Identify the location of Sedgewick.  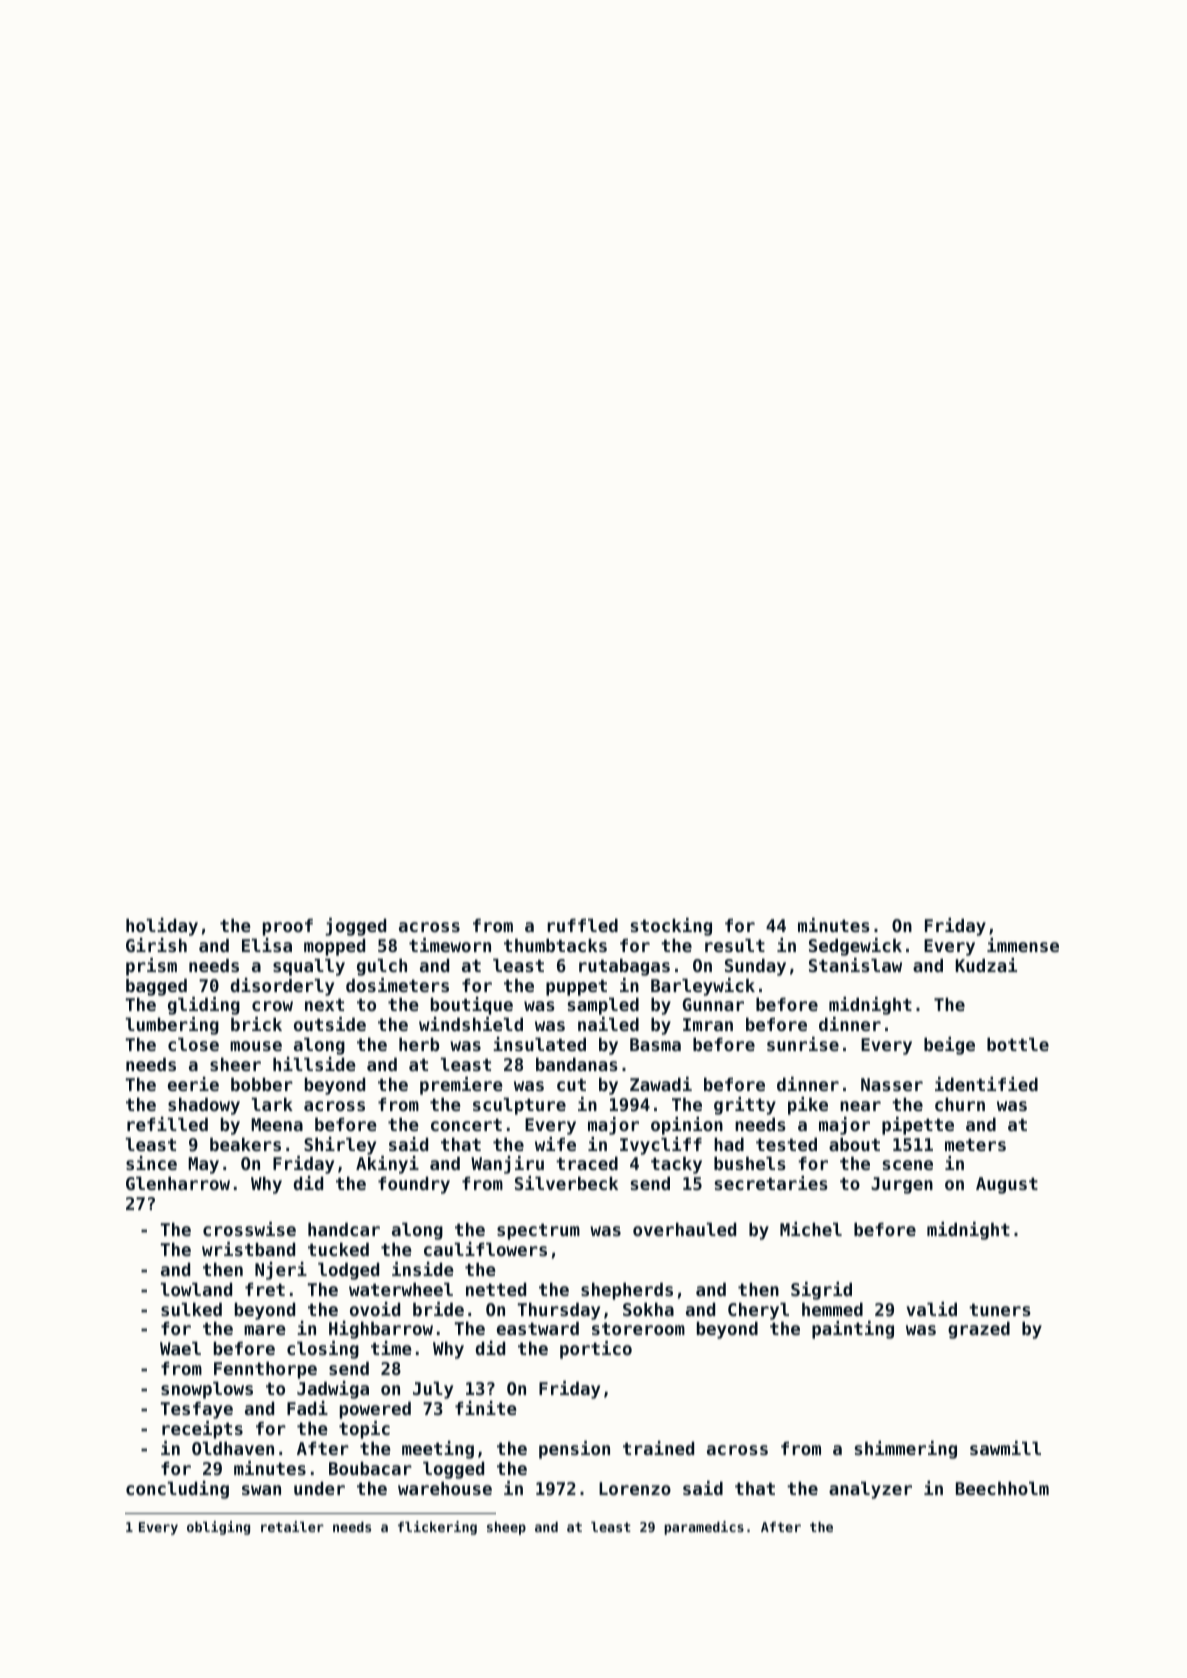
(855, 947).
